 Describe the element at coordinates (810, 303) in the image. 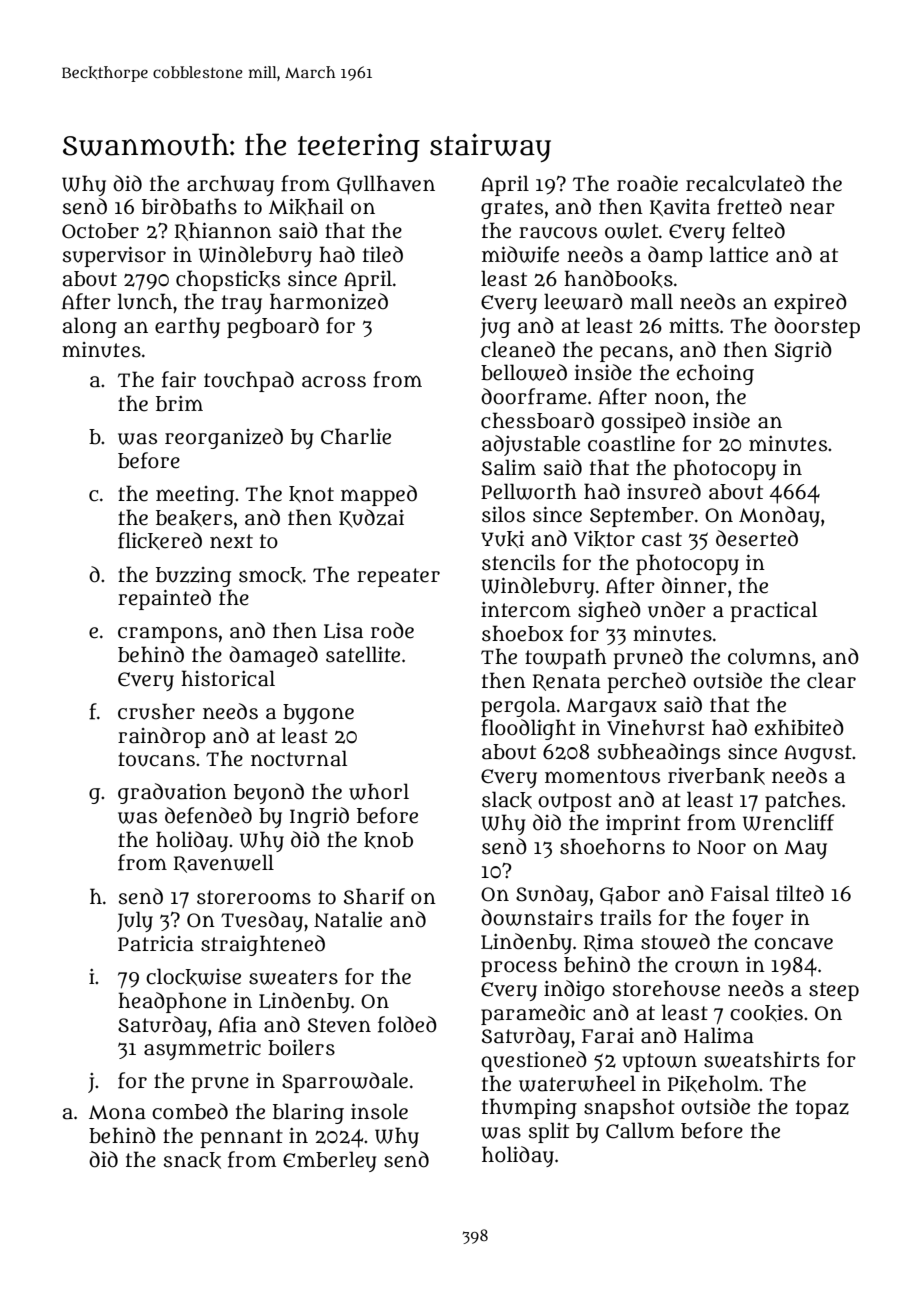

I see `expired` at that location.
